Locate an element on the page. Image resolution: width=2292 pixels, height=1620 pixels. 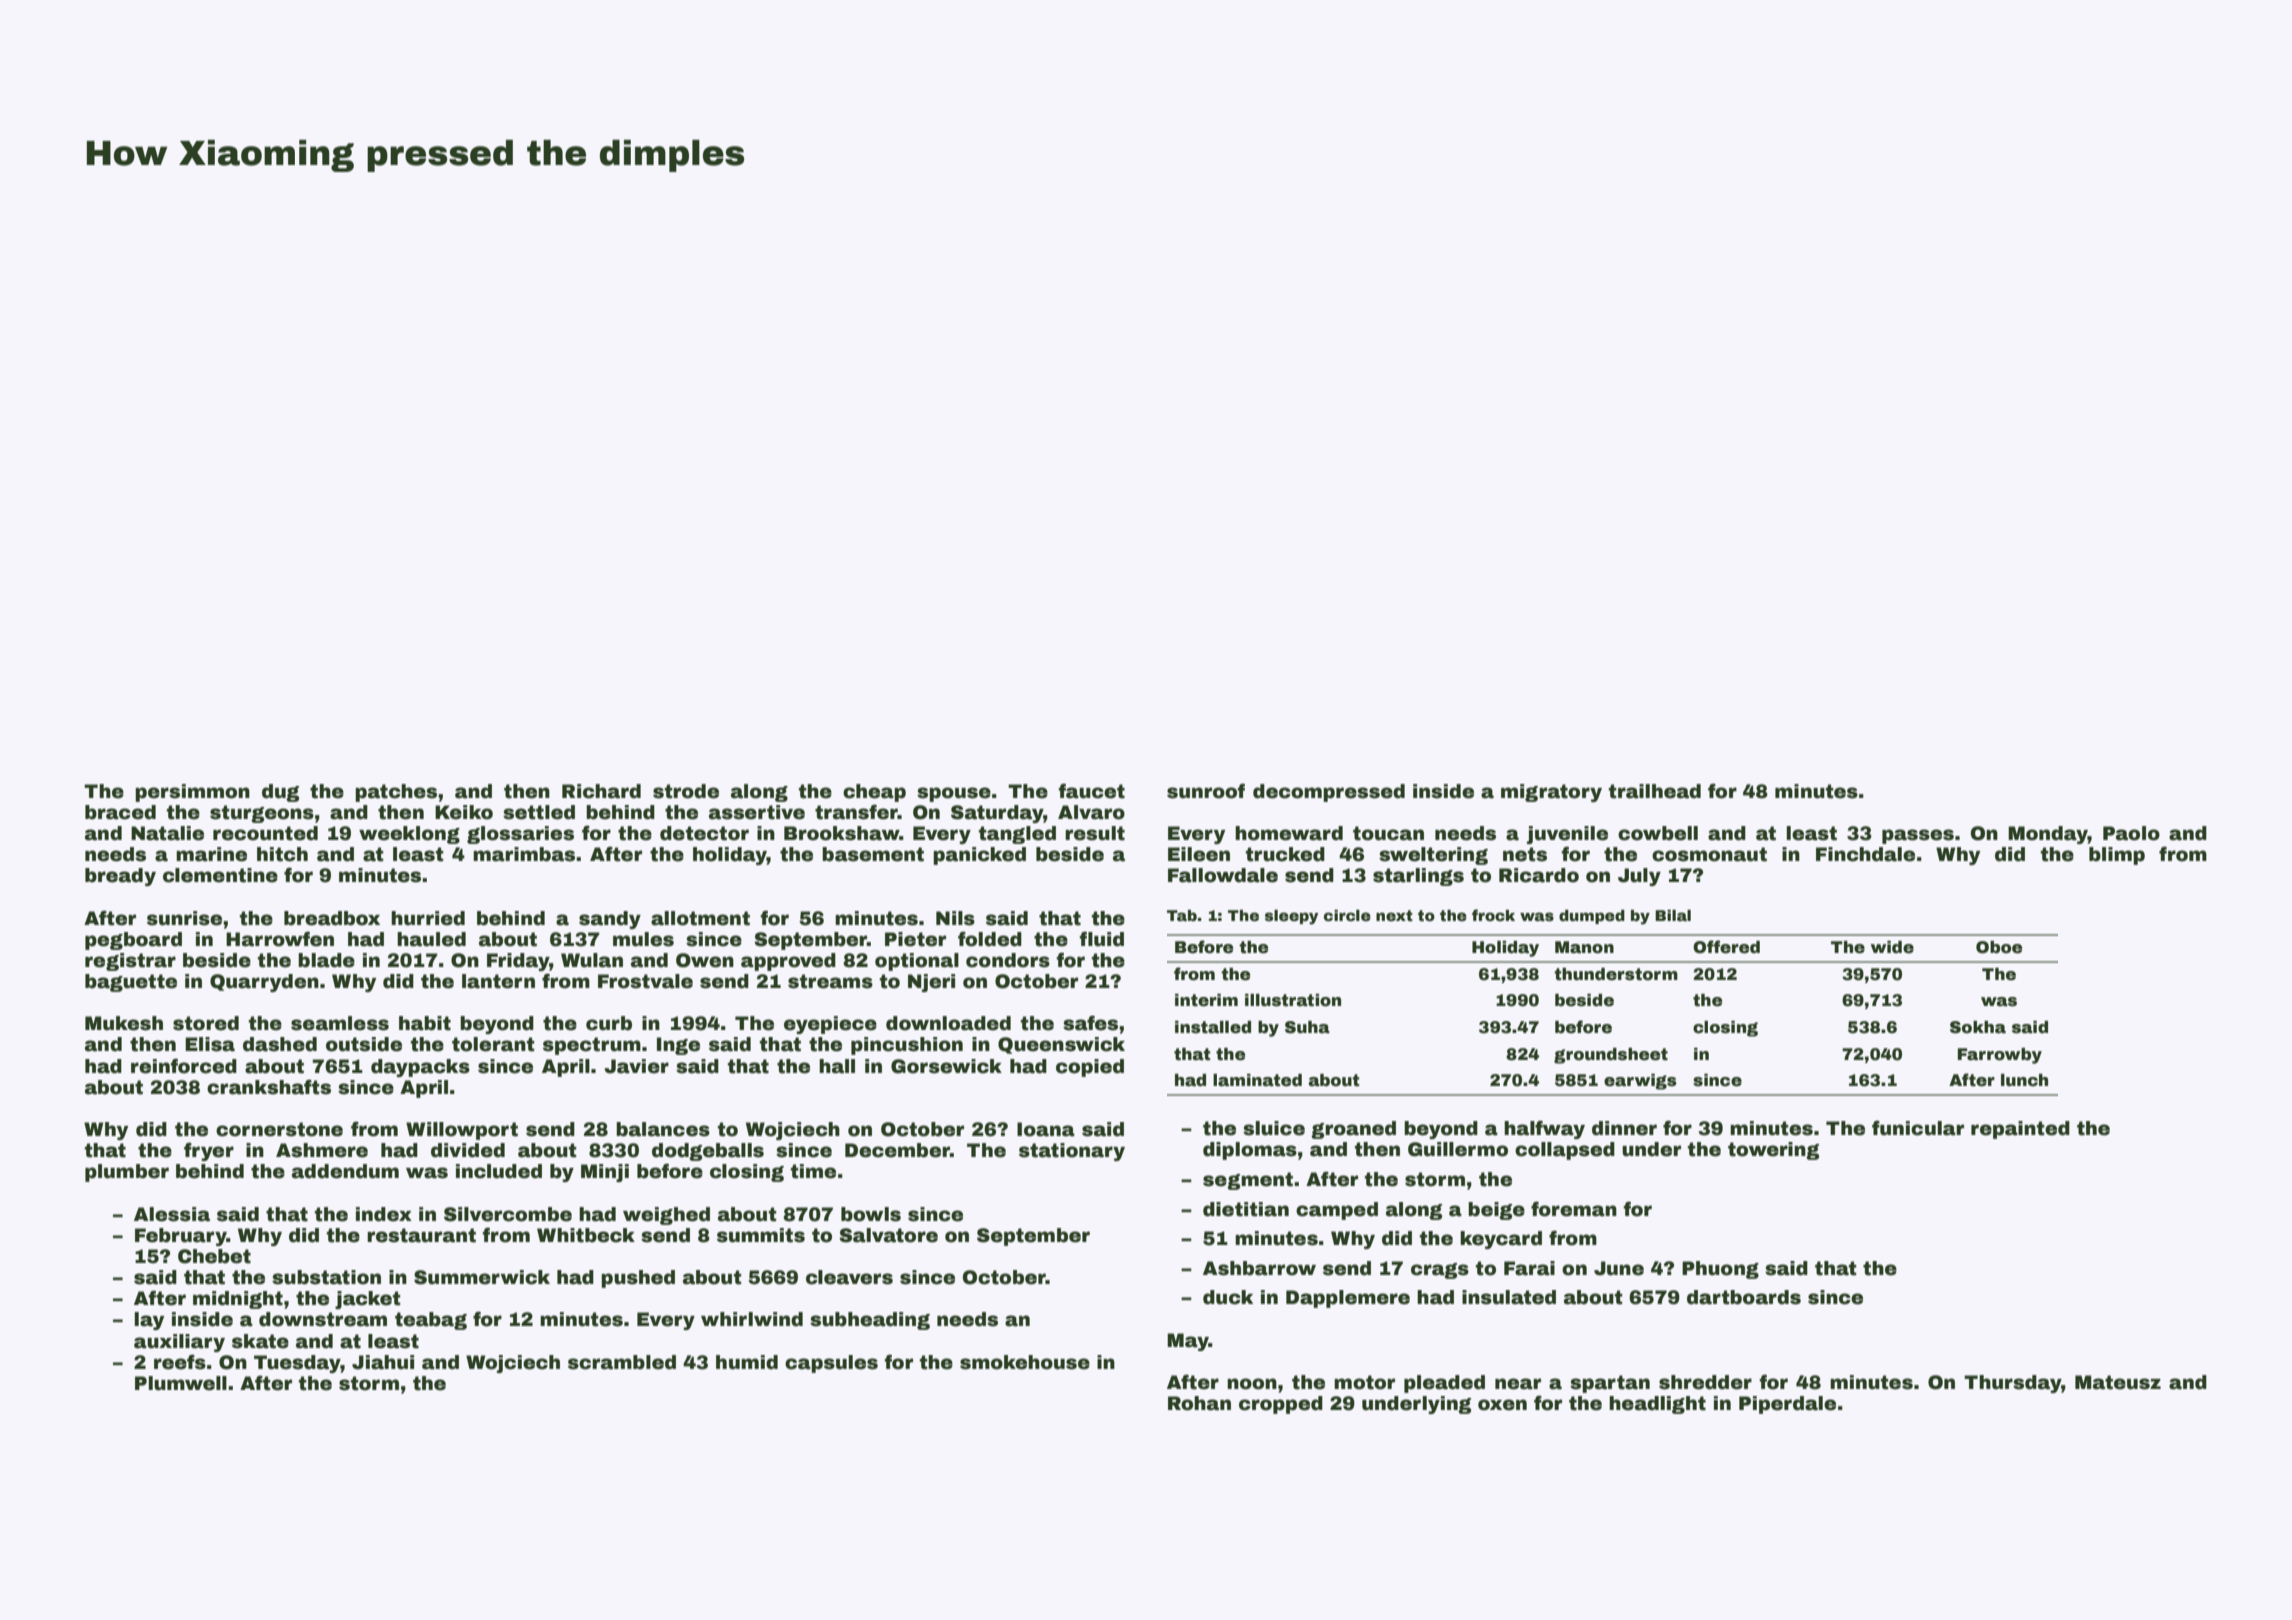
Oboe is located at coordinates (1999, 947).
